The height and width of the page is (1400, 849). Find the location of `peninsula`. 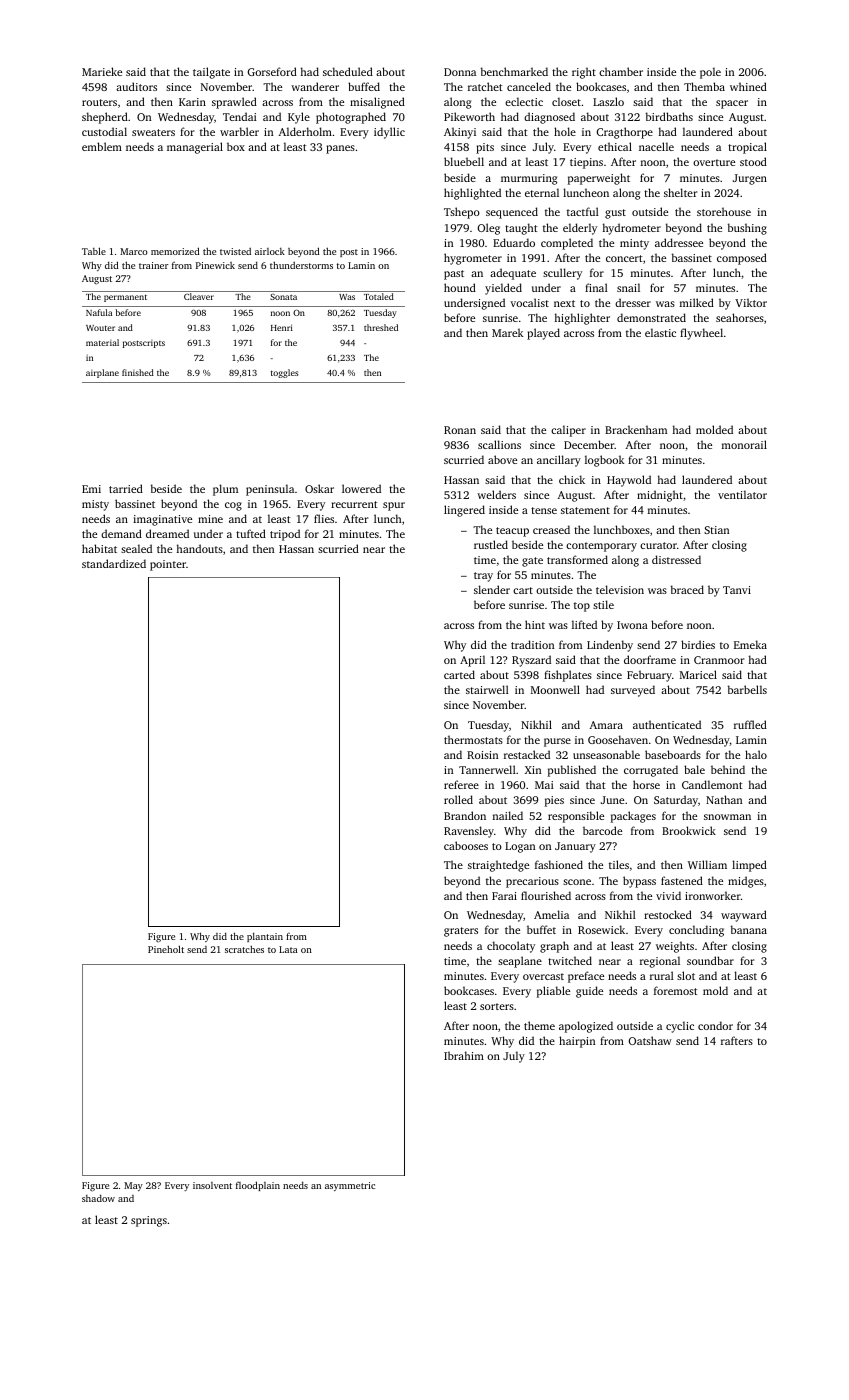

peninsula is located at coordinates (270, 490).
